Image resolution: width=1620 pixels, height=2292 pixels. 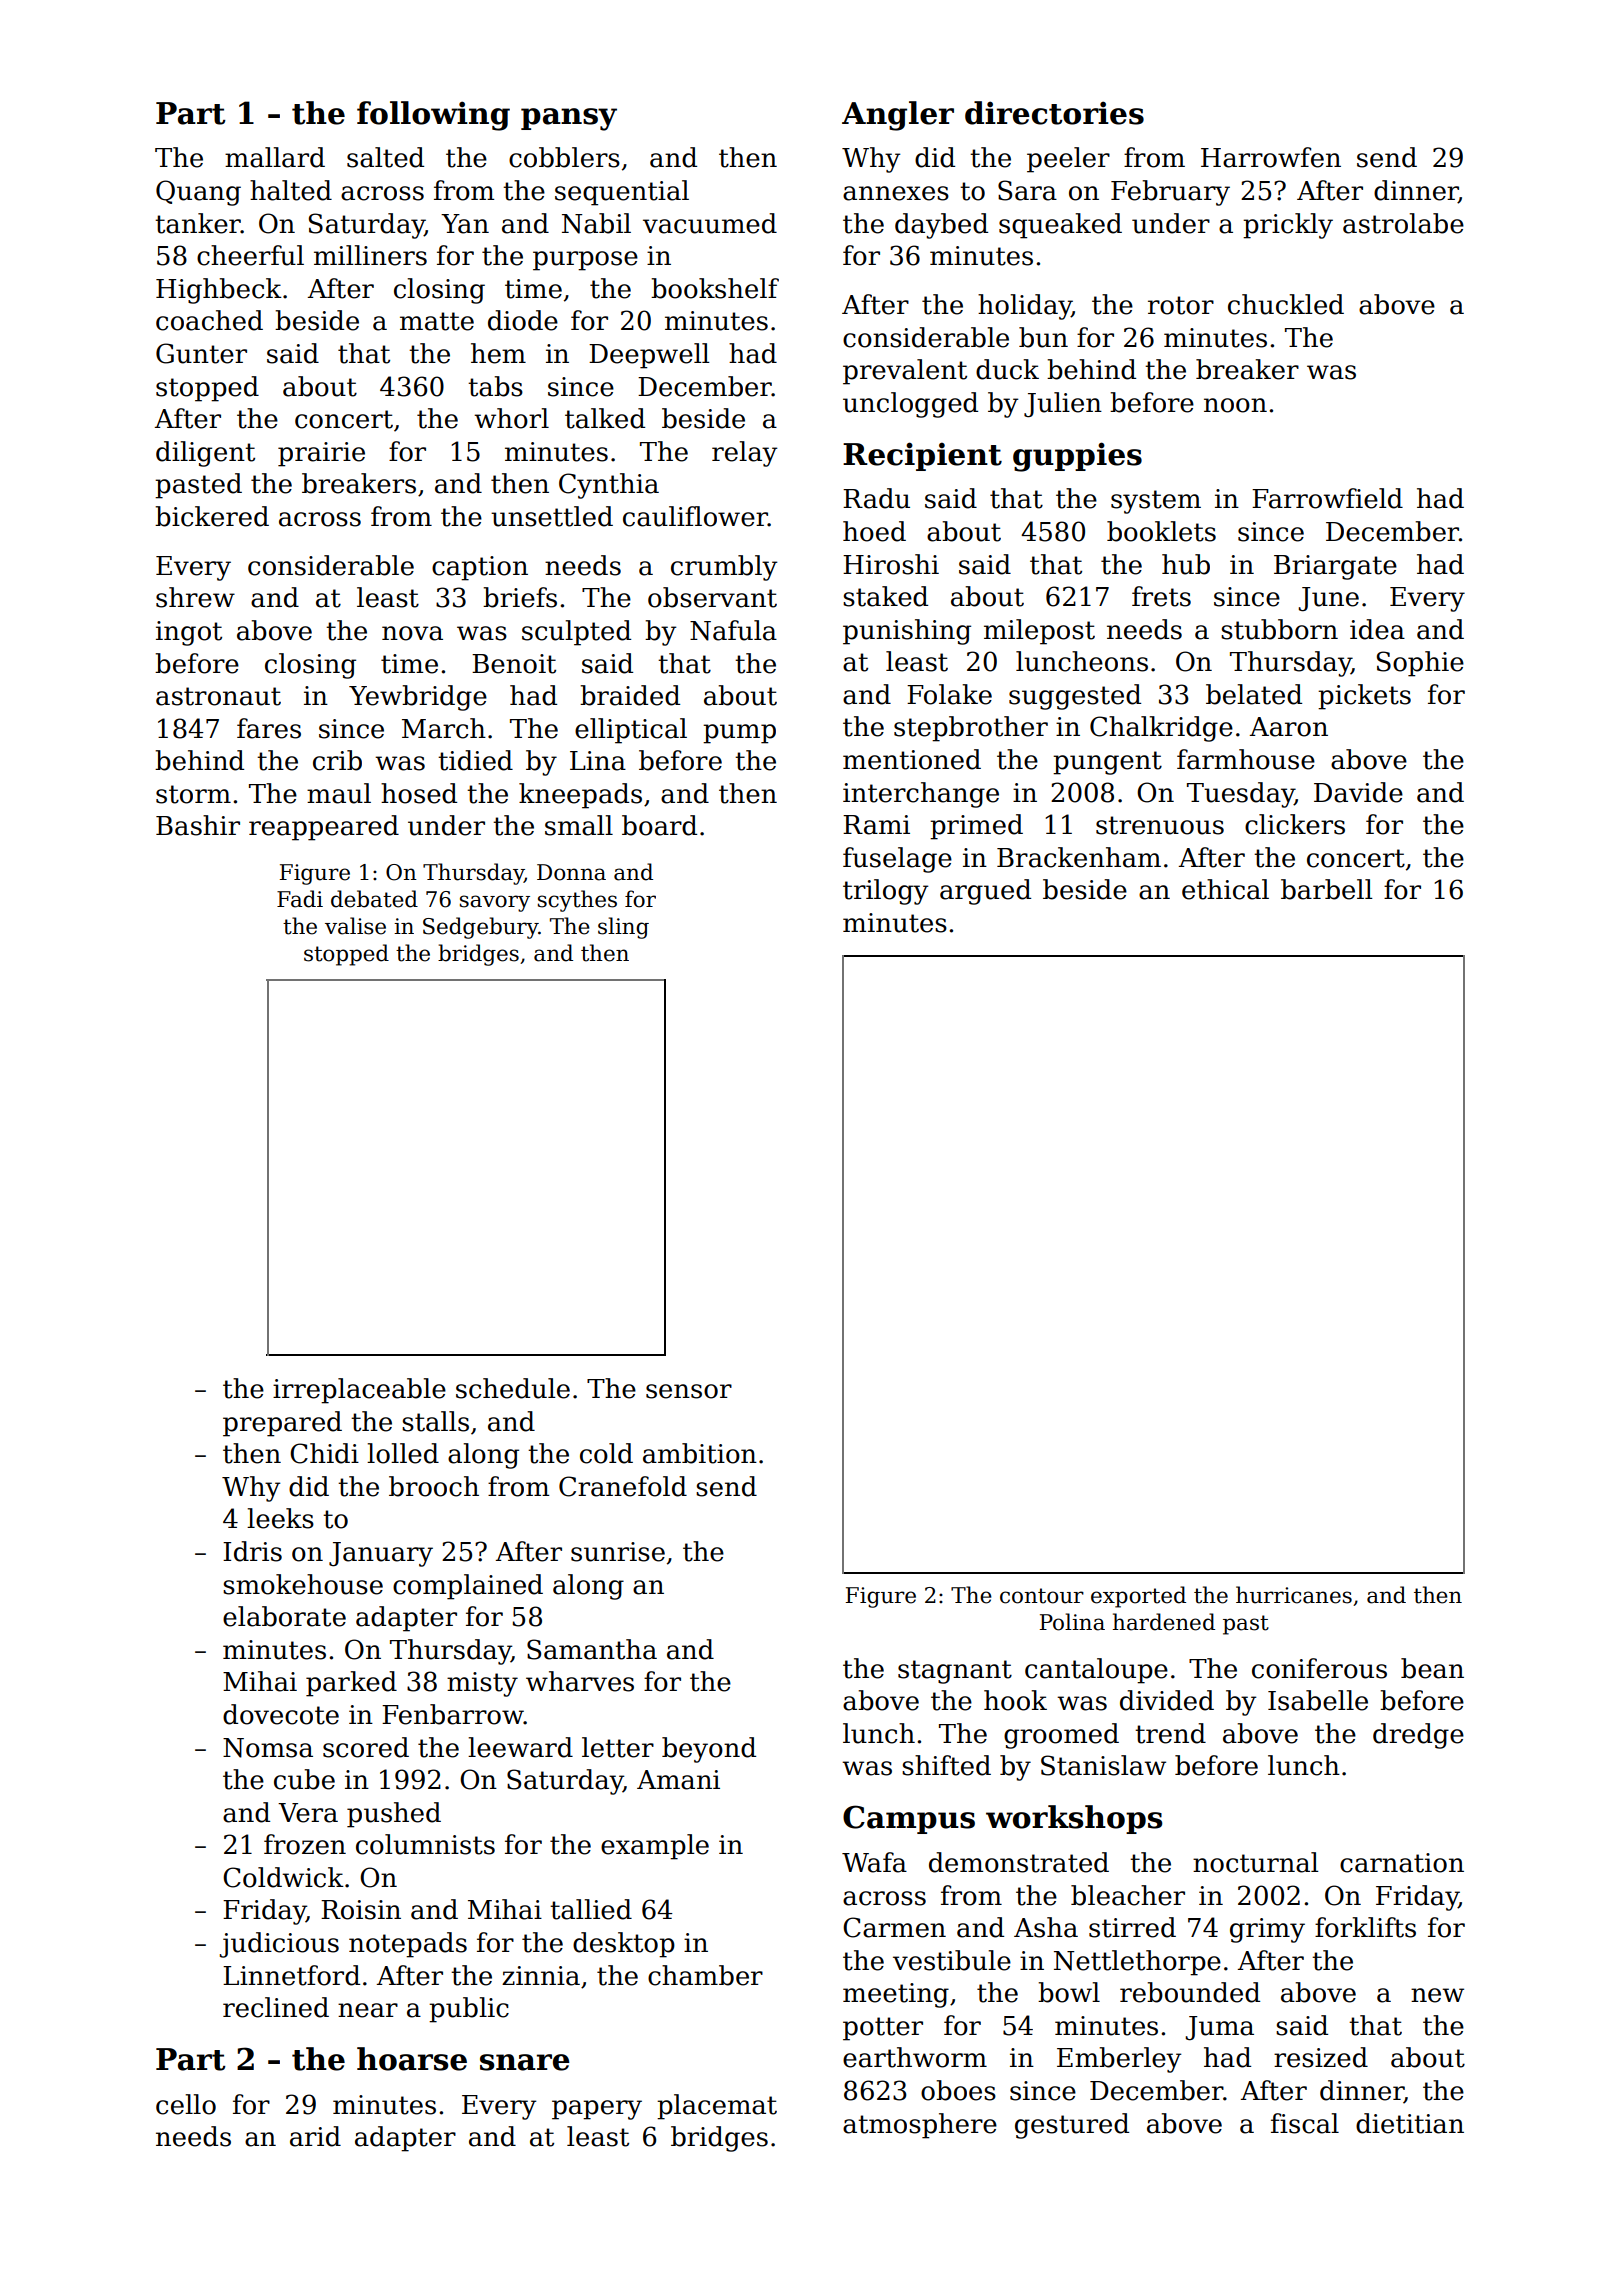 I want to click on February, so click(x=1170, y=193).
